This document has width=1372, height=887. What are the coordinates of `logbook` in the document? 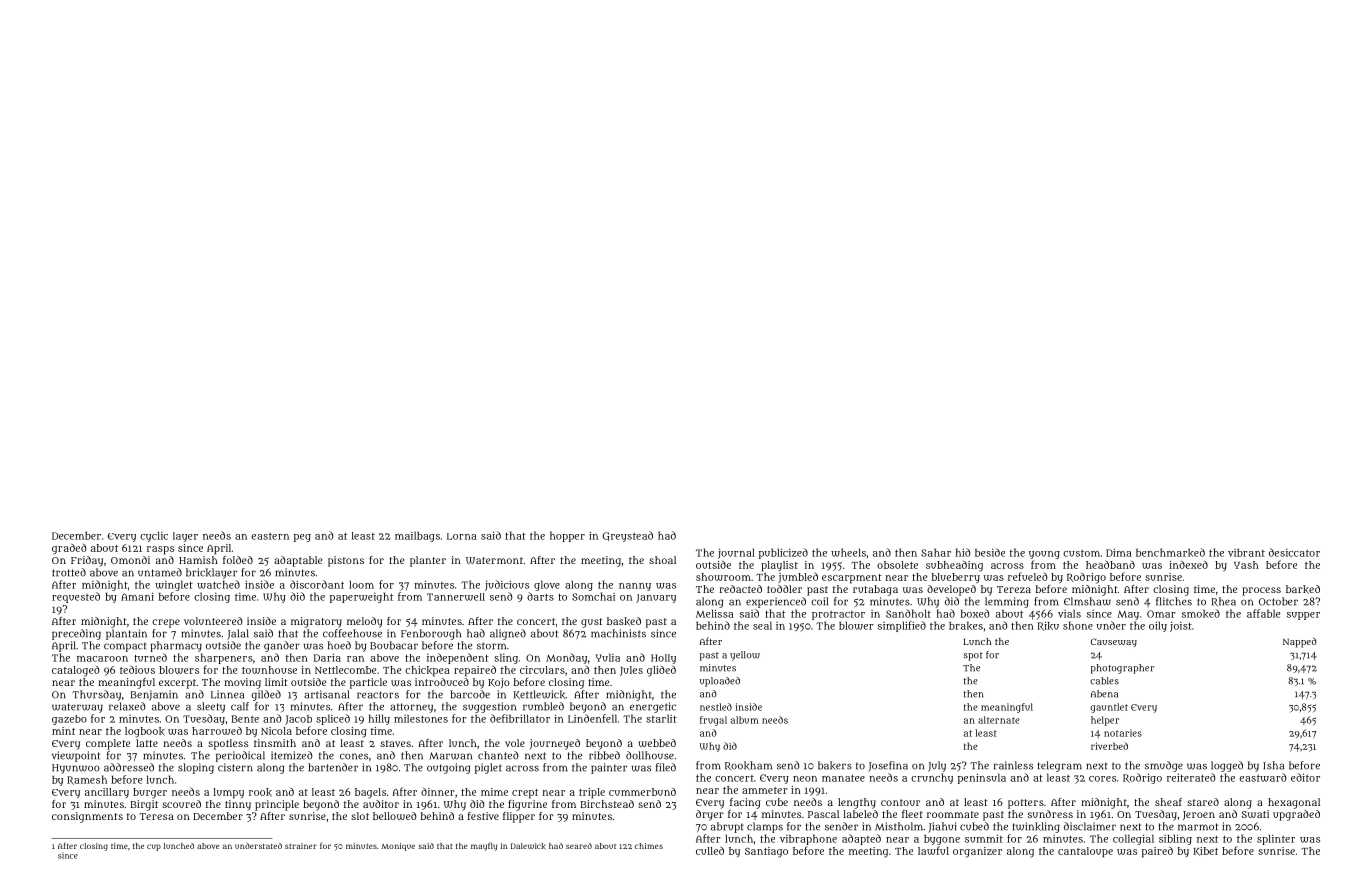 It's located at (145, 732).
